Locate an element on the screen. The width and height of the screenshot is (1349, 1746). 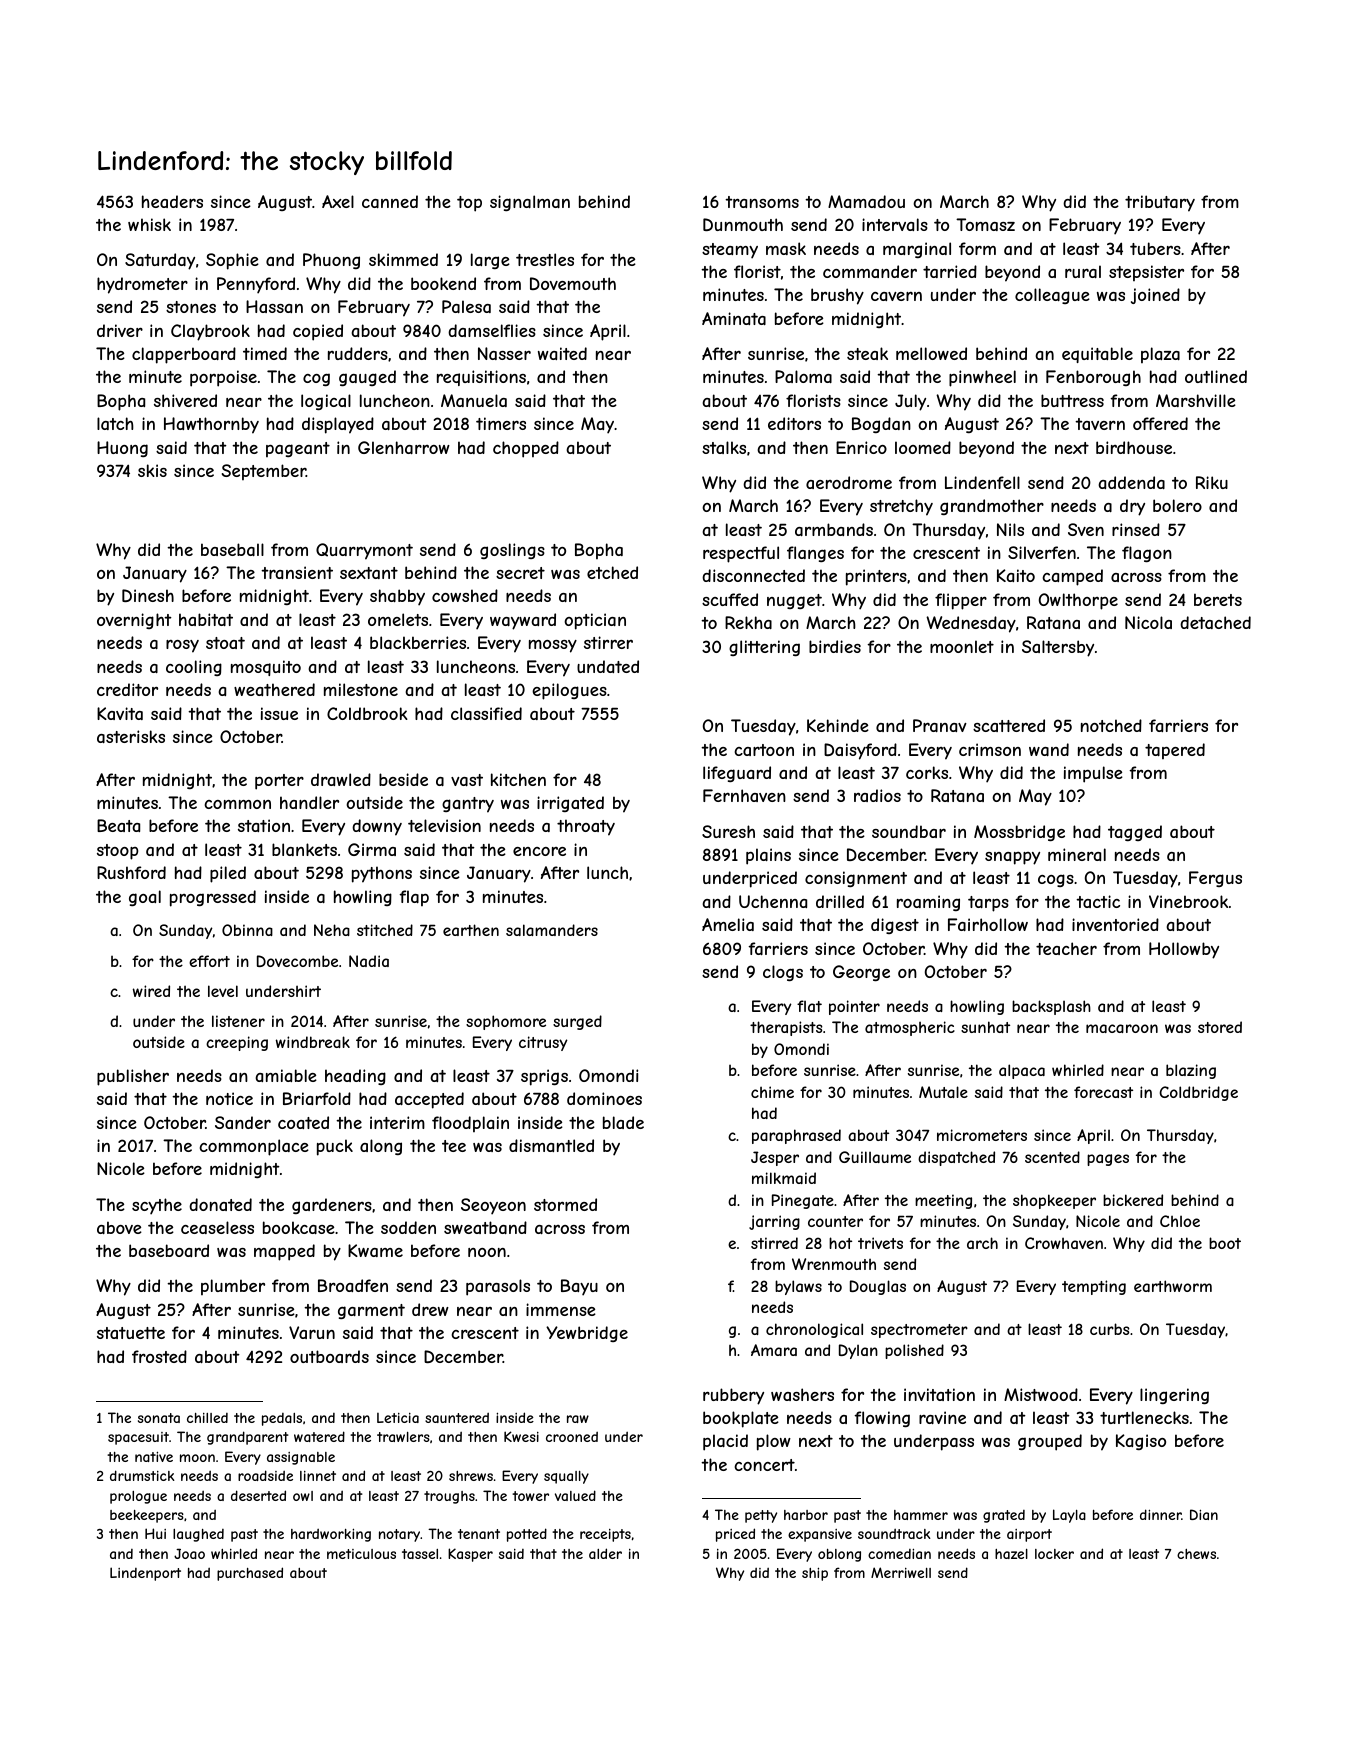
watered is located at coordinates (319, 1436).
